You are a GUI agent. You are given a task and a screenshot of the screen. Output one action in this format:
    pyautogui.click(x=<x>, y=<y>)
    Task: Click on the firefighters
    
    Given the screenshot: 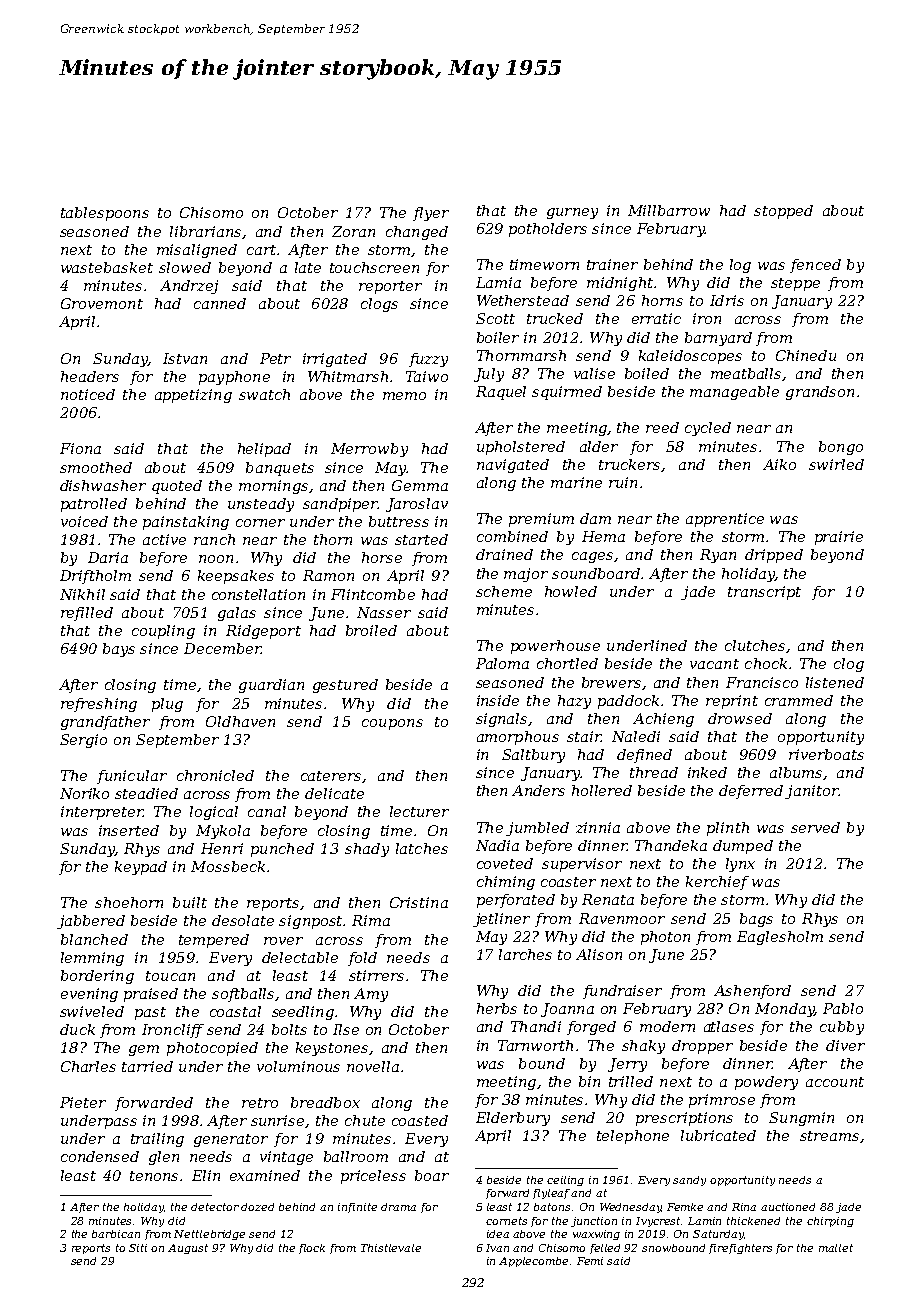 What is the action you would take?
    pyautogui.click(x=740, y=1249)
